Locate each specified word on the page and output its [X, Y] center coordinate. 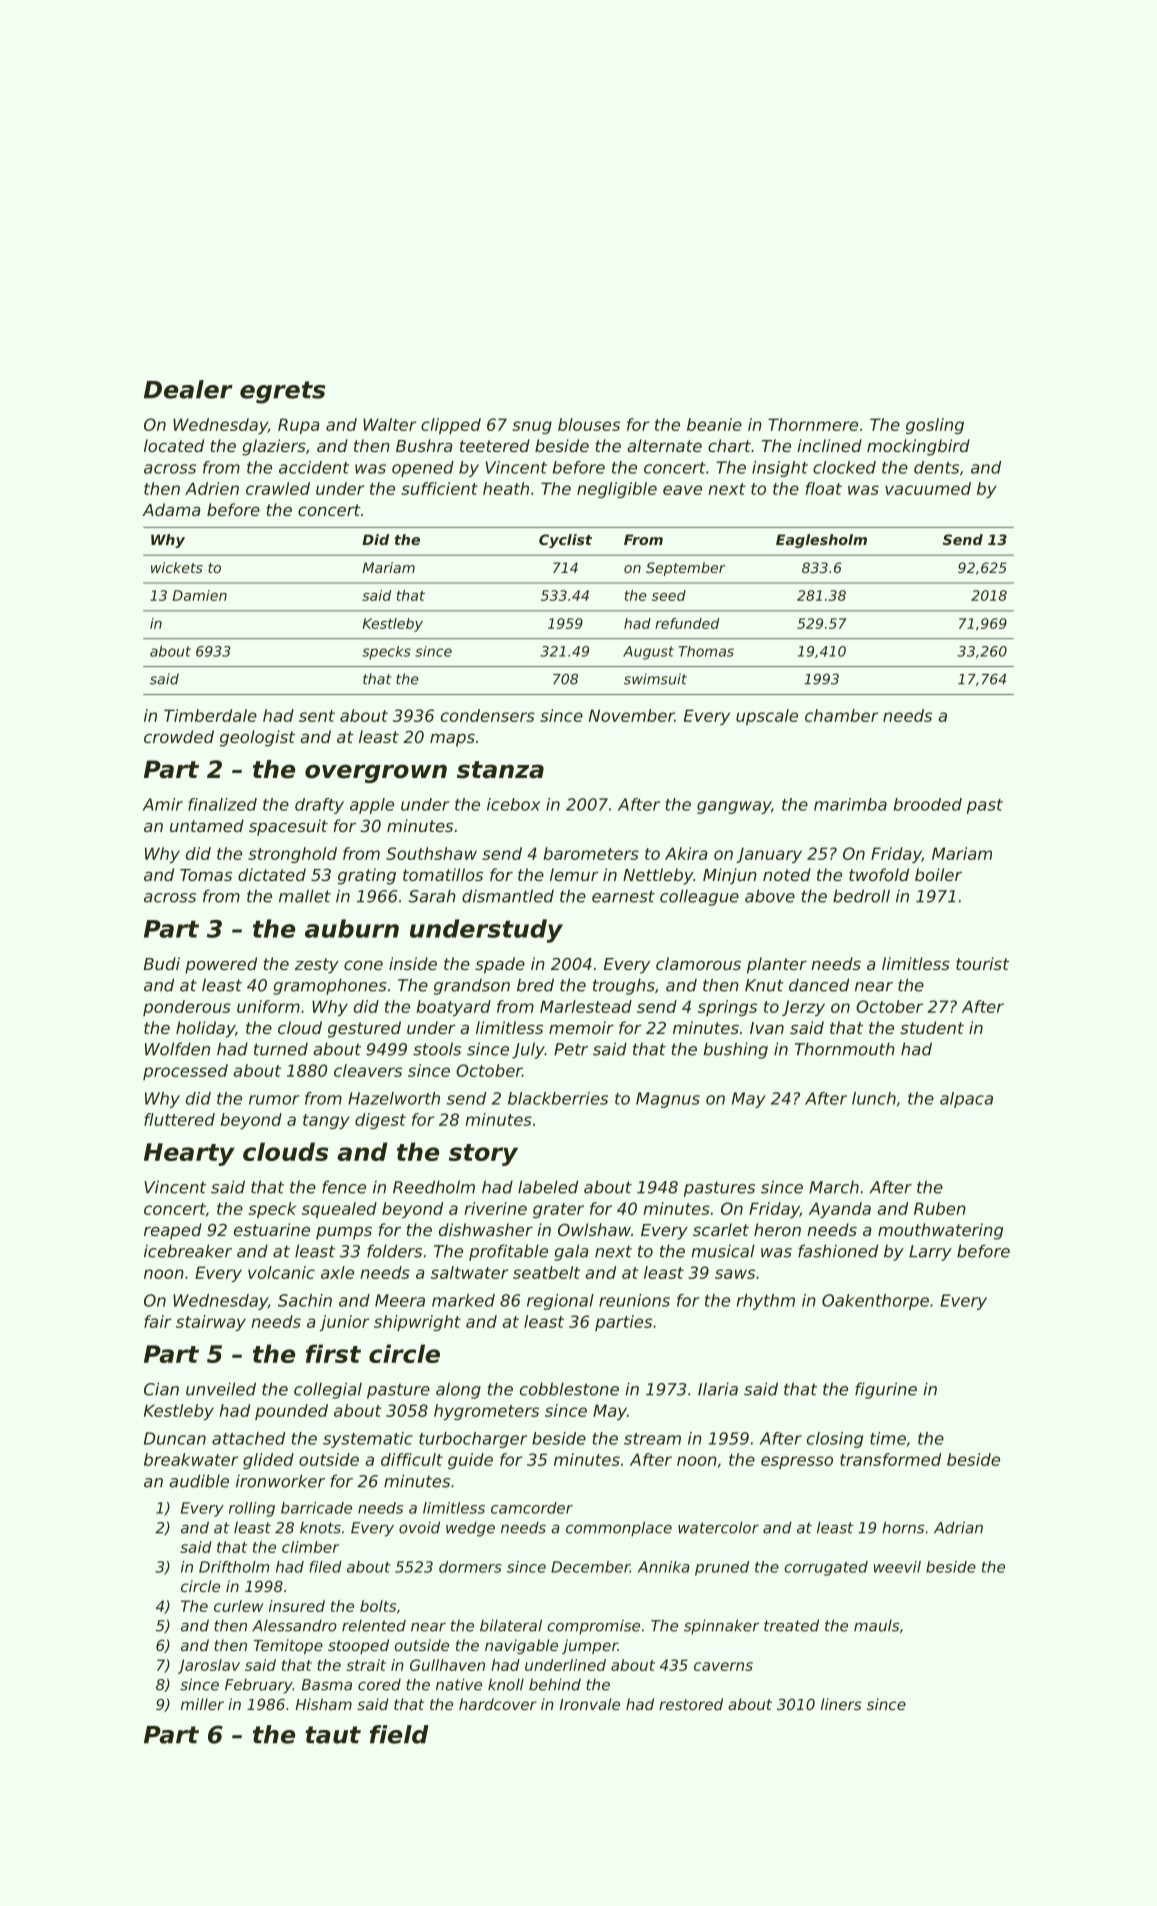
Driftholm [234, 1567]
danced [819, 985]
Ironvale [590, 1704]
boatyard [453, 1008]
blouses [589, 424]
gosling [935, 426]
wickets [177, 567]
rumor [274, 1100]
